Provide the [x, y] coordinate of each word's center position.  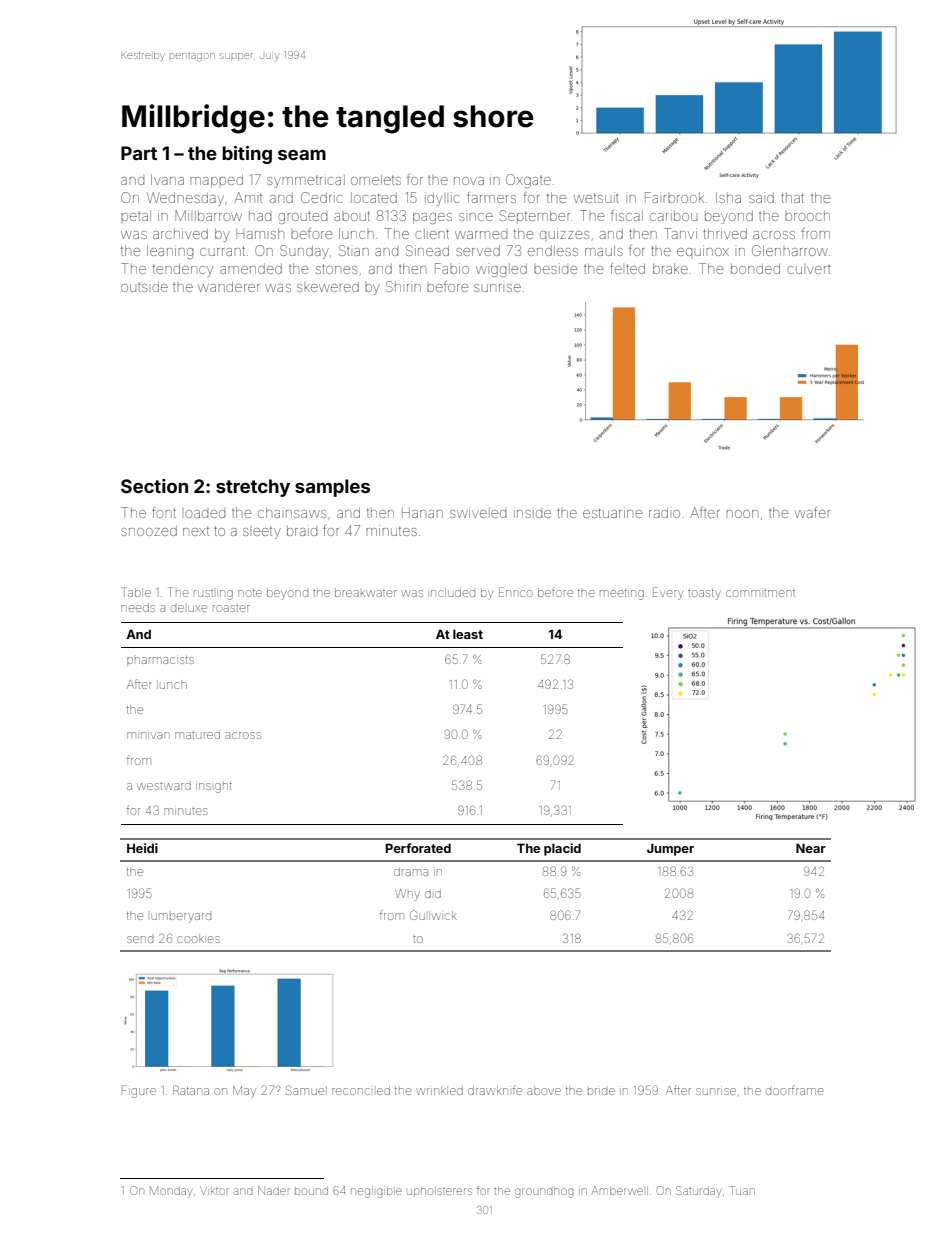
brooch [807, 216]
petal [136, 215]
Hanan [422, 513]
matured [197, 734]
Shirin [403, 286]
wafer [812, 512]
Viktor [214, 1191]
